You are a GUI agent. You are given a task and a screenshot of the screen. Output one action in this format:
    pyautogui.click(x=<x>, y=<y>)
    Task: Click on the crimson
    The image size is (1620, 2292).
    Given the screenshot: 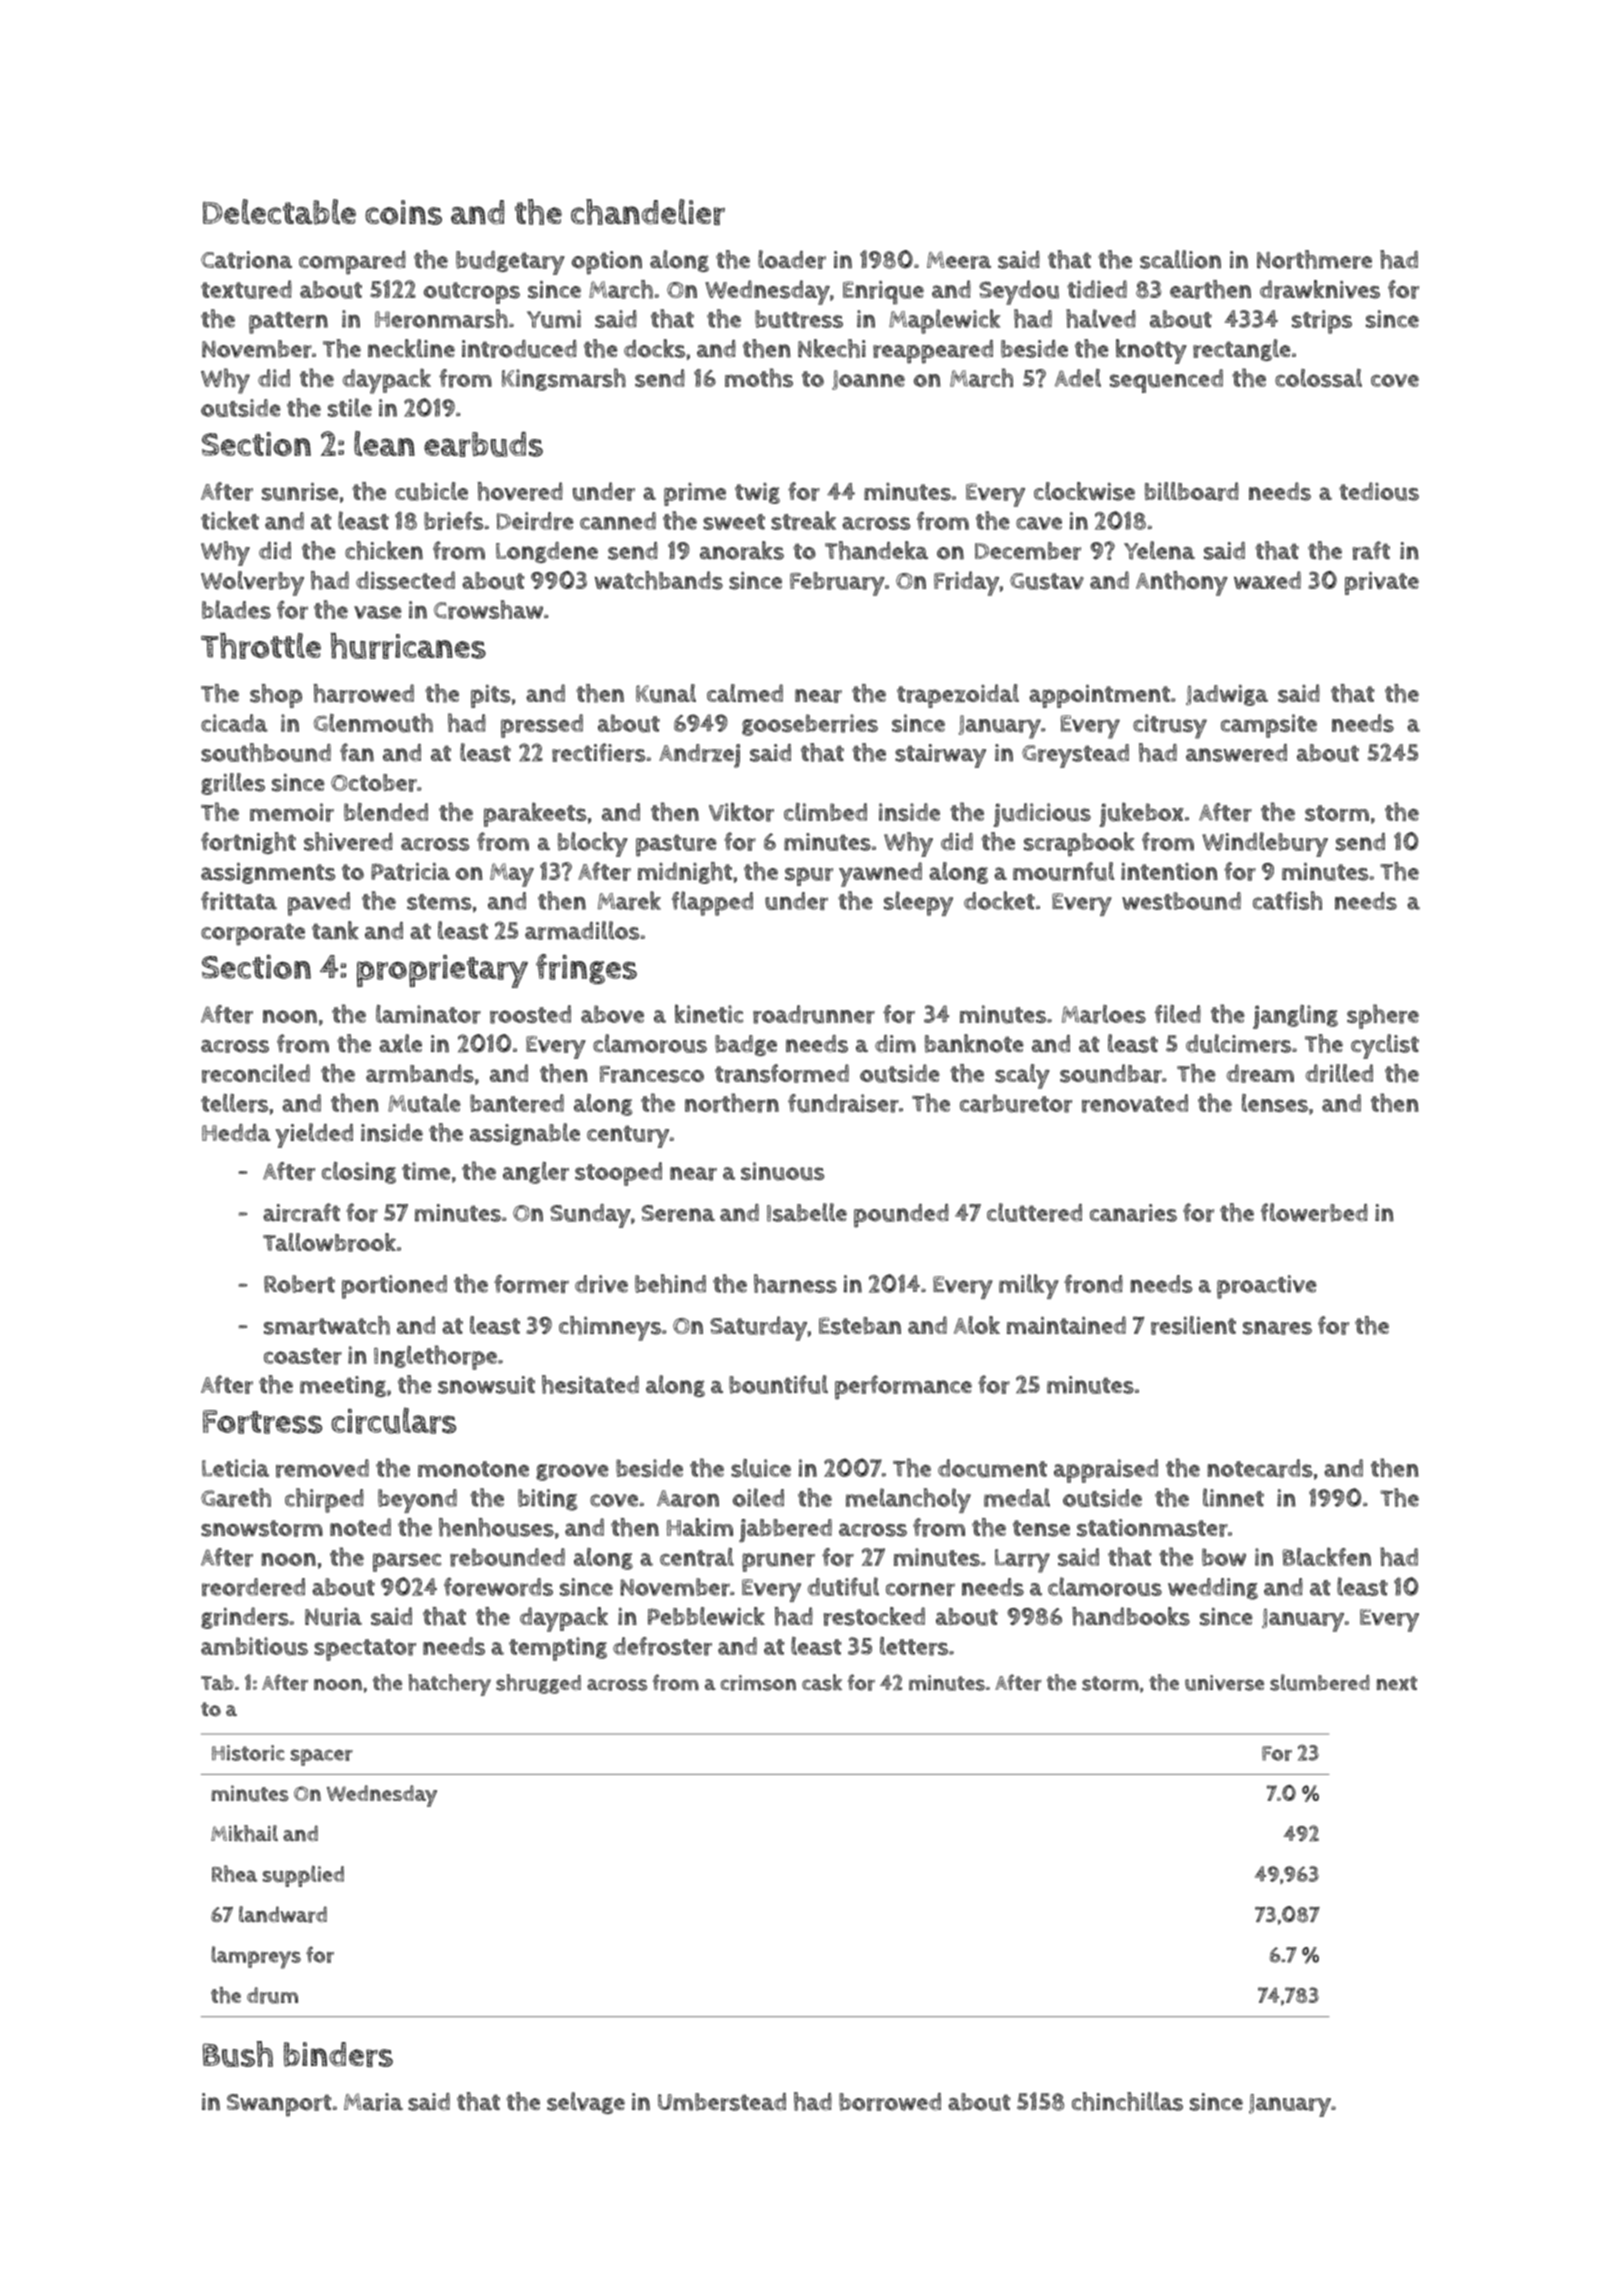 What is the action you would take?
    pyautogui.click(x=758, y=1683)
